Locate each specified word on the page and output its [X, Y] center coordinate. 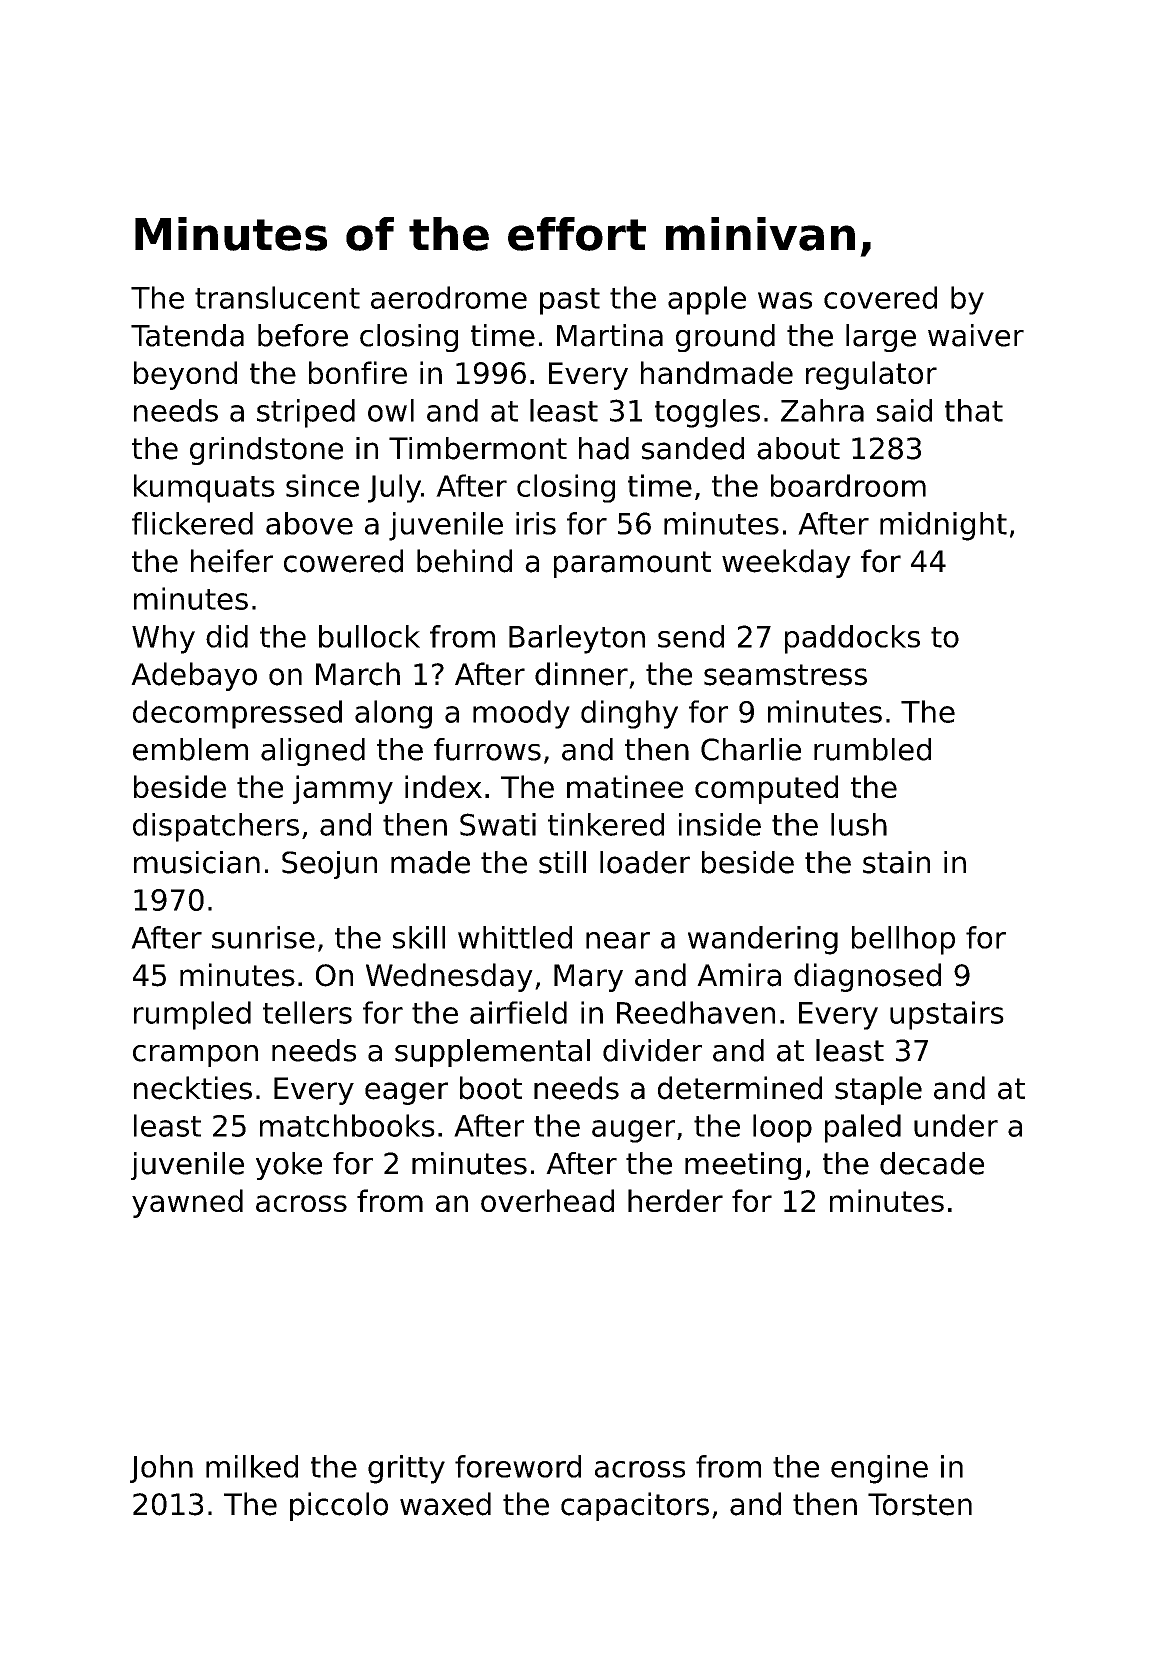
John [161, 1469]
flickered [192, 523]
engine [879, 1469]
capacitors [635, 1506]
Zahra [822, 410]
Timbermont [478, 448]
